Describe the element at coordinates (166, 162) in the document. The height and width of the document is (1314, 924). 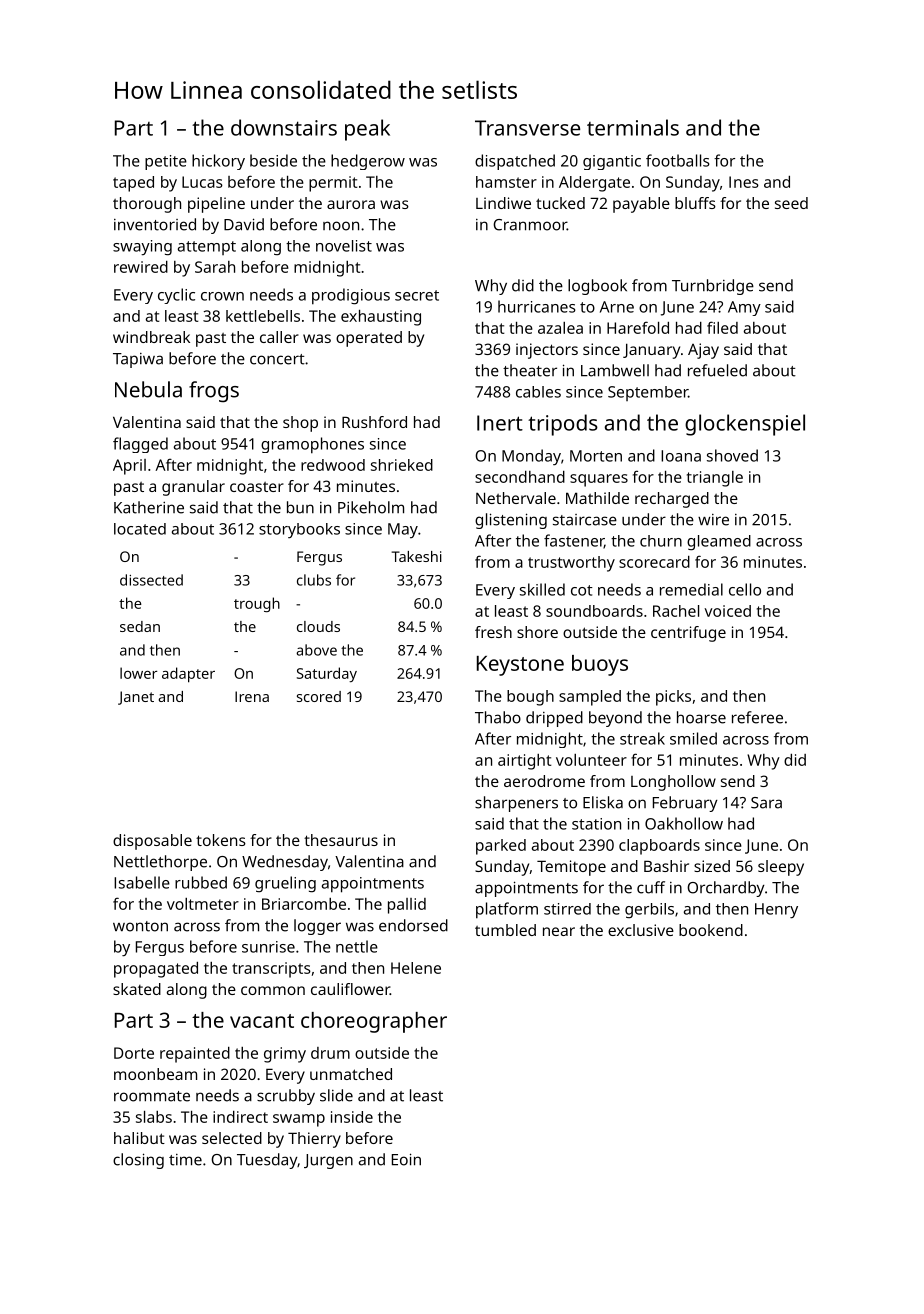
I see `petite` at that location.
